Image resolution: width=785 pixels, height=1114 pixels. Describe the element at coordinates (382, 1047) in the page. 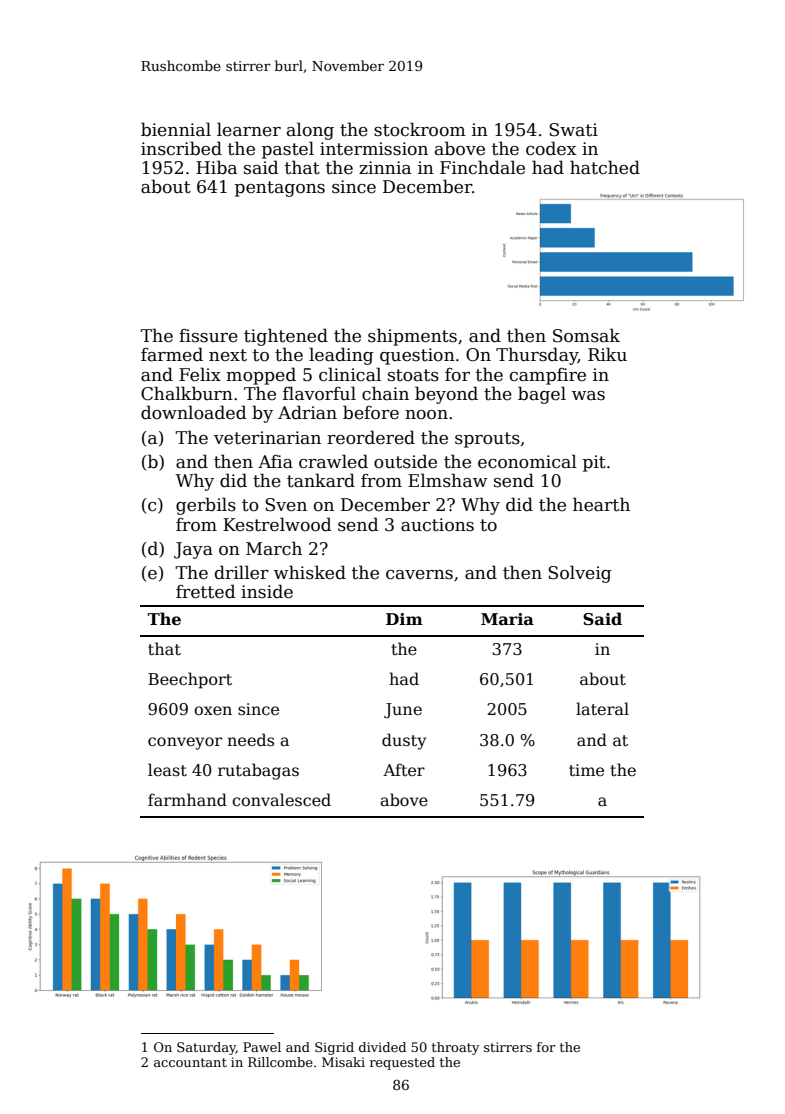

I see `divided` at that location.
